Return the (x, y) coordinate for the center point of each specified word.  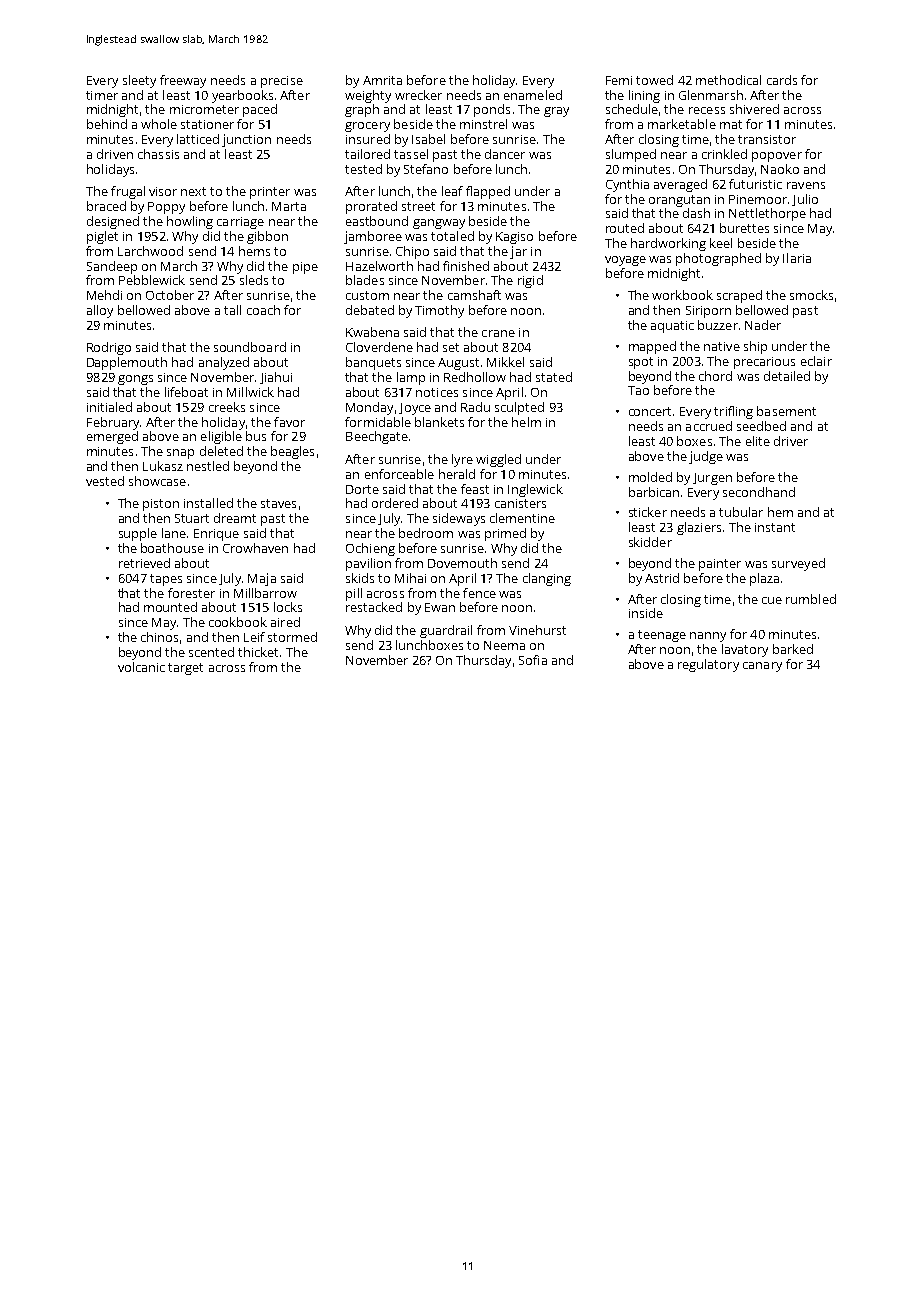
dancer (505, 154)
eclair (816, 361)
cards (782, 80)
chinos (159, 637)
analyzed (224, 363)
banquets (373, 363)
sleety (139, 81)
